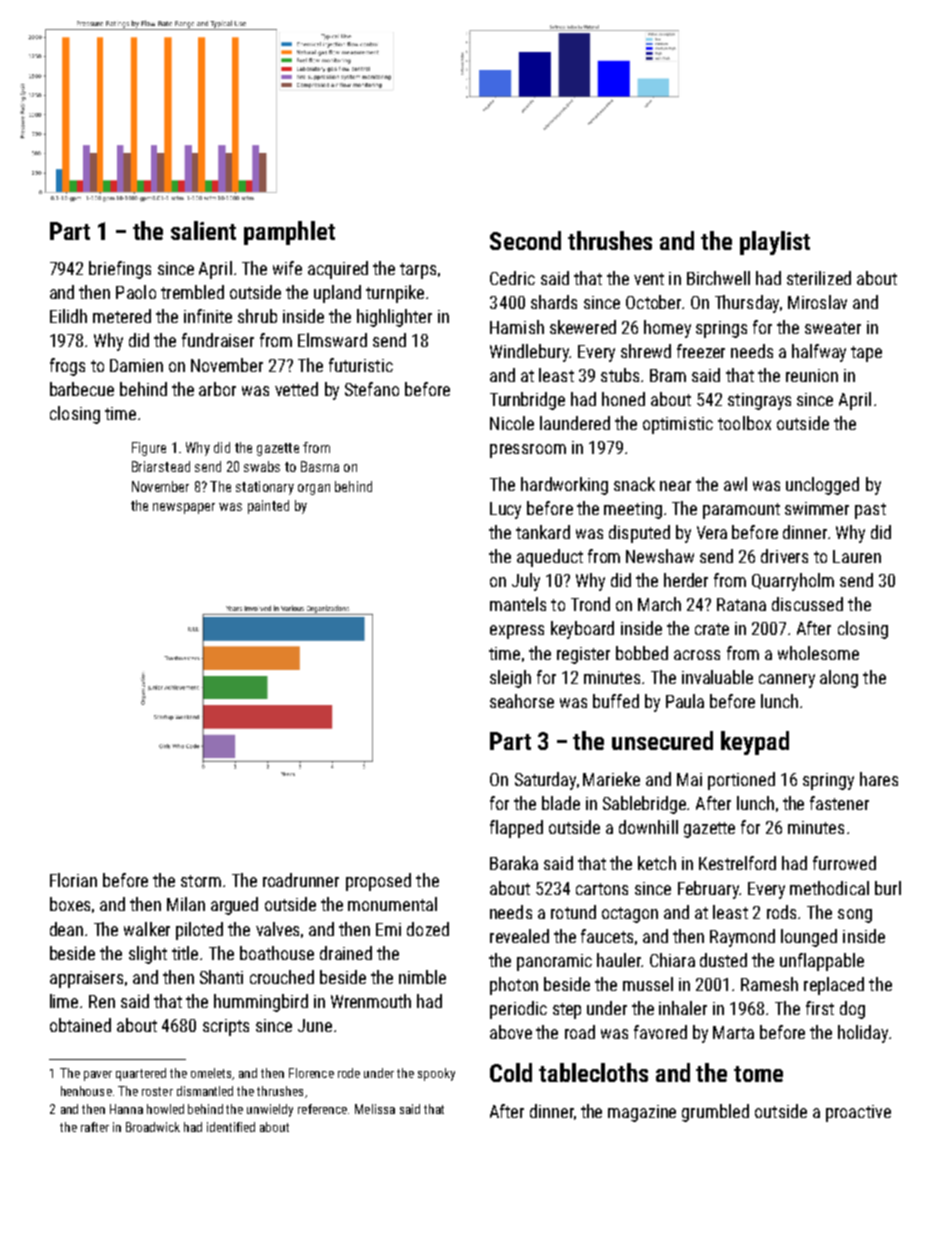 The height and width of the image is (1233, 952). Describe the element at coordinates (66, 929) in the image. I see `dean` at that location.
